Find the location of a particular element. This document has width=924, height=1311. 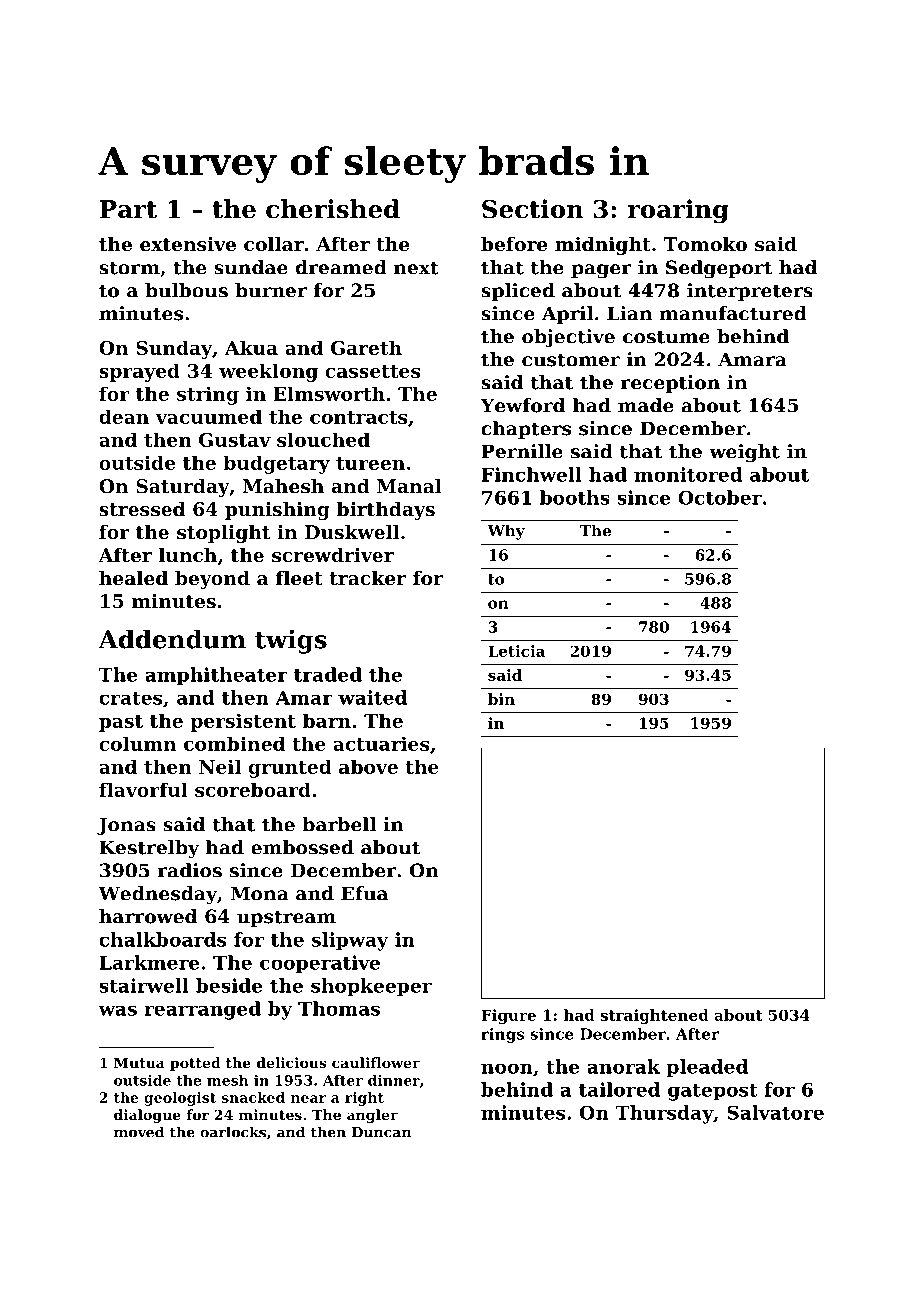

bulbous is located at coordinates (186, 290).
